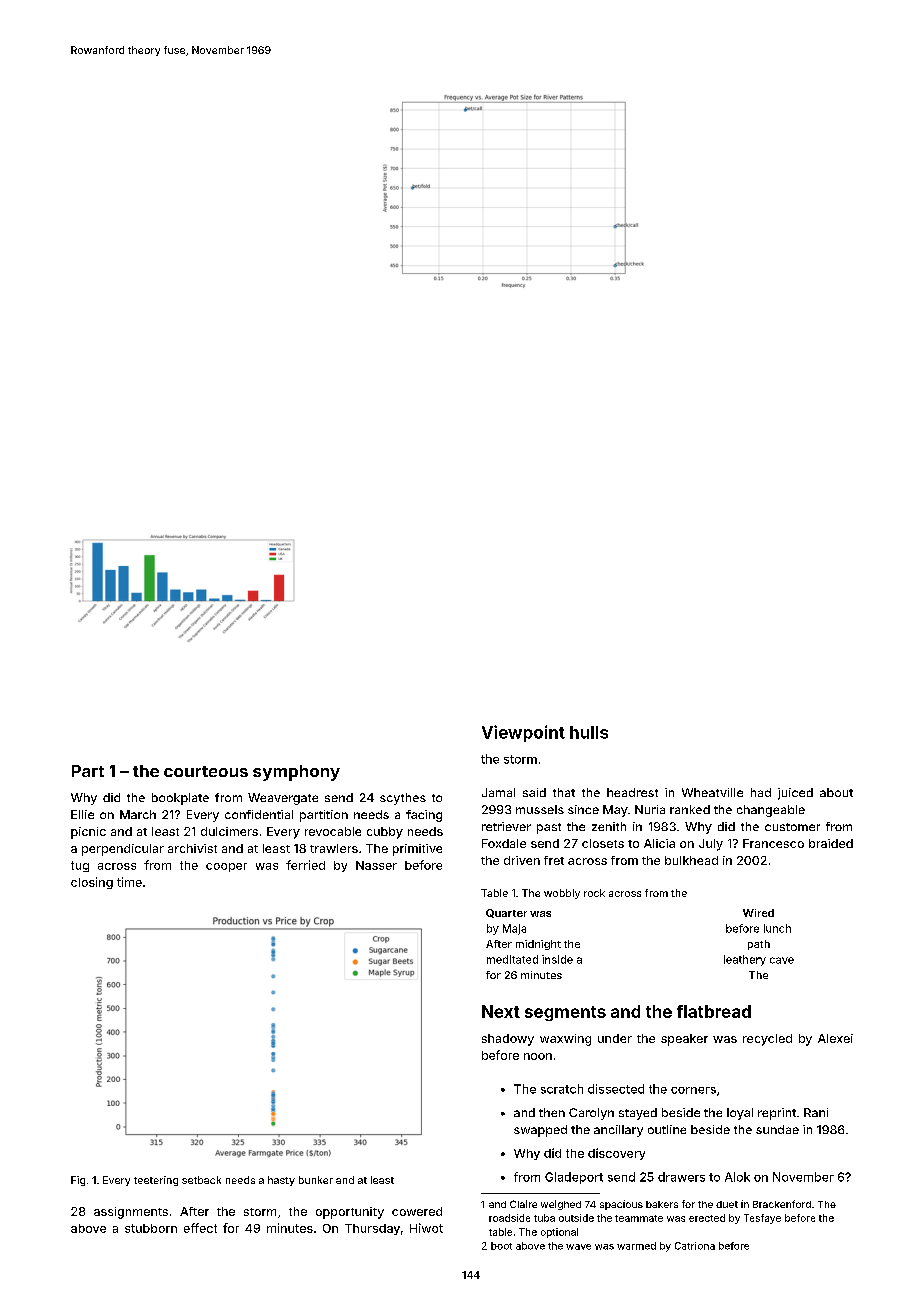 The width and height of the image is (924, 1308). I want to click on bulkhead, so click(691, 860).
